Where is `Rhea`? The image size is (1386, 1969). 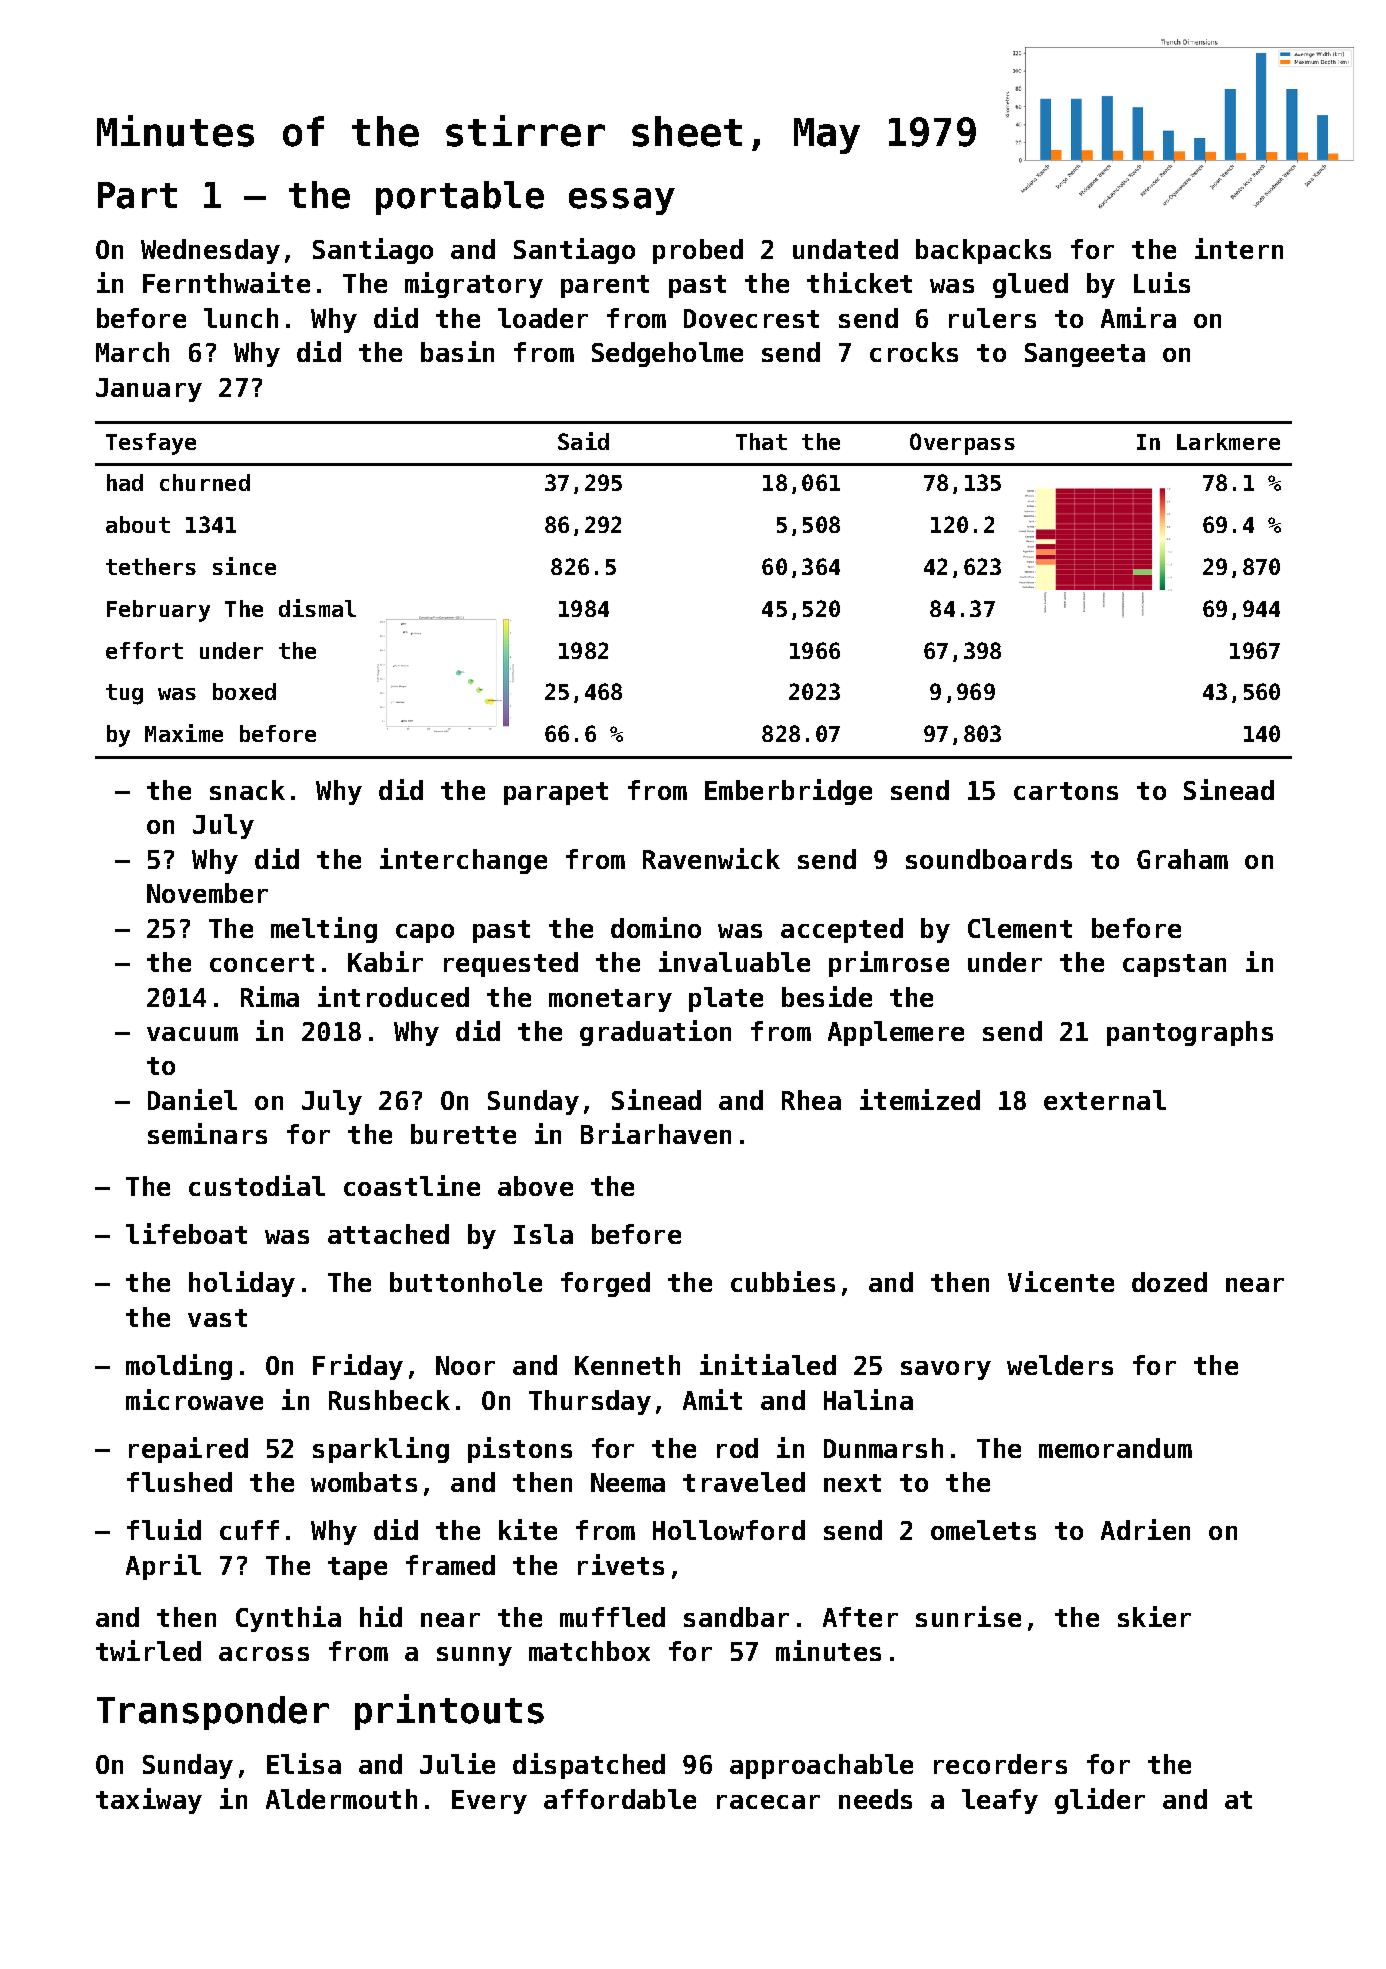 Rhea is located at coordinates (811, 1100).
